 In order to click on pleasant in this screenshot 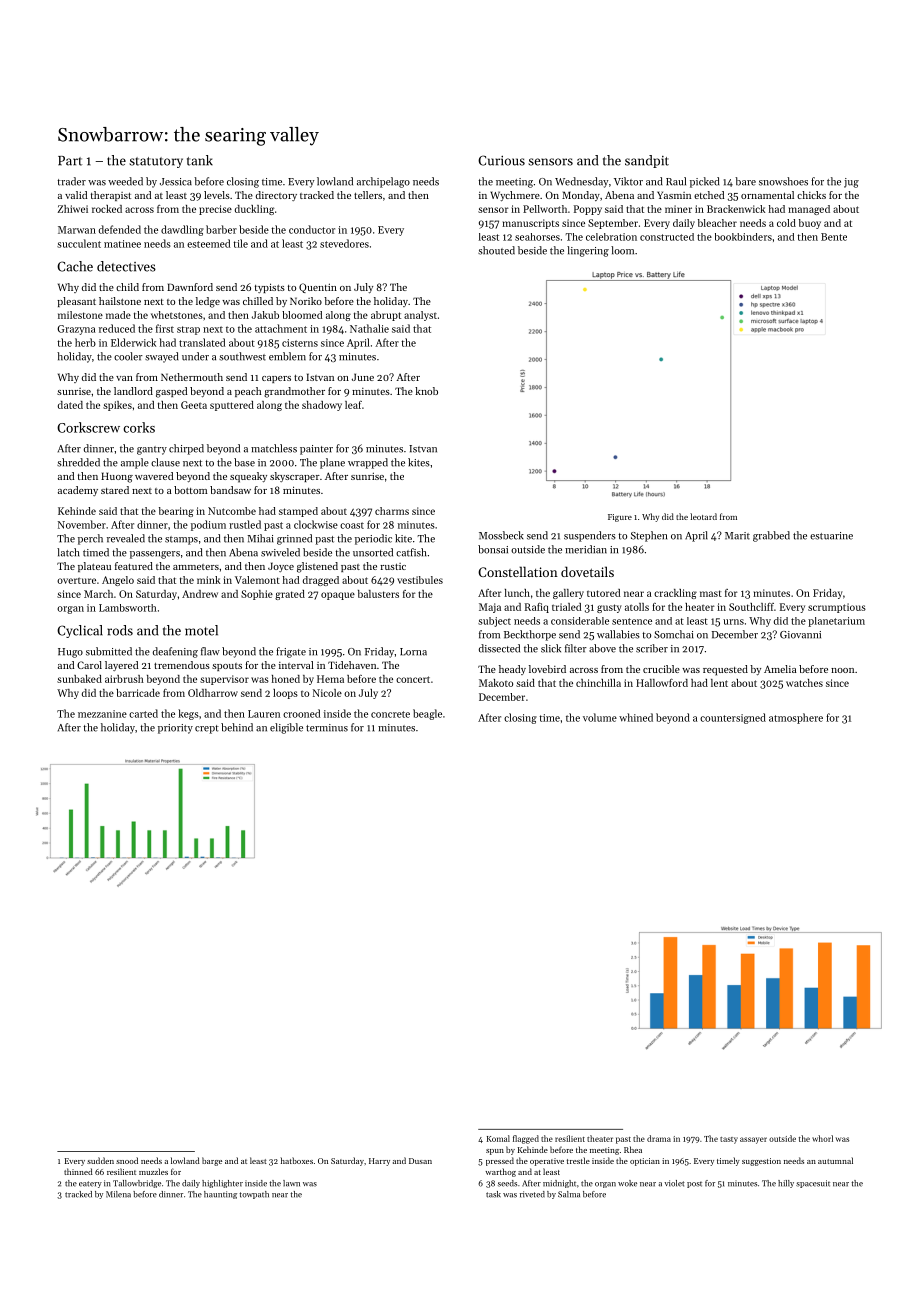, I will do `click(76, 302)`.
